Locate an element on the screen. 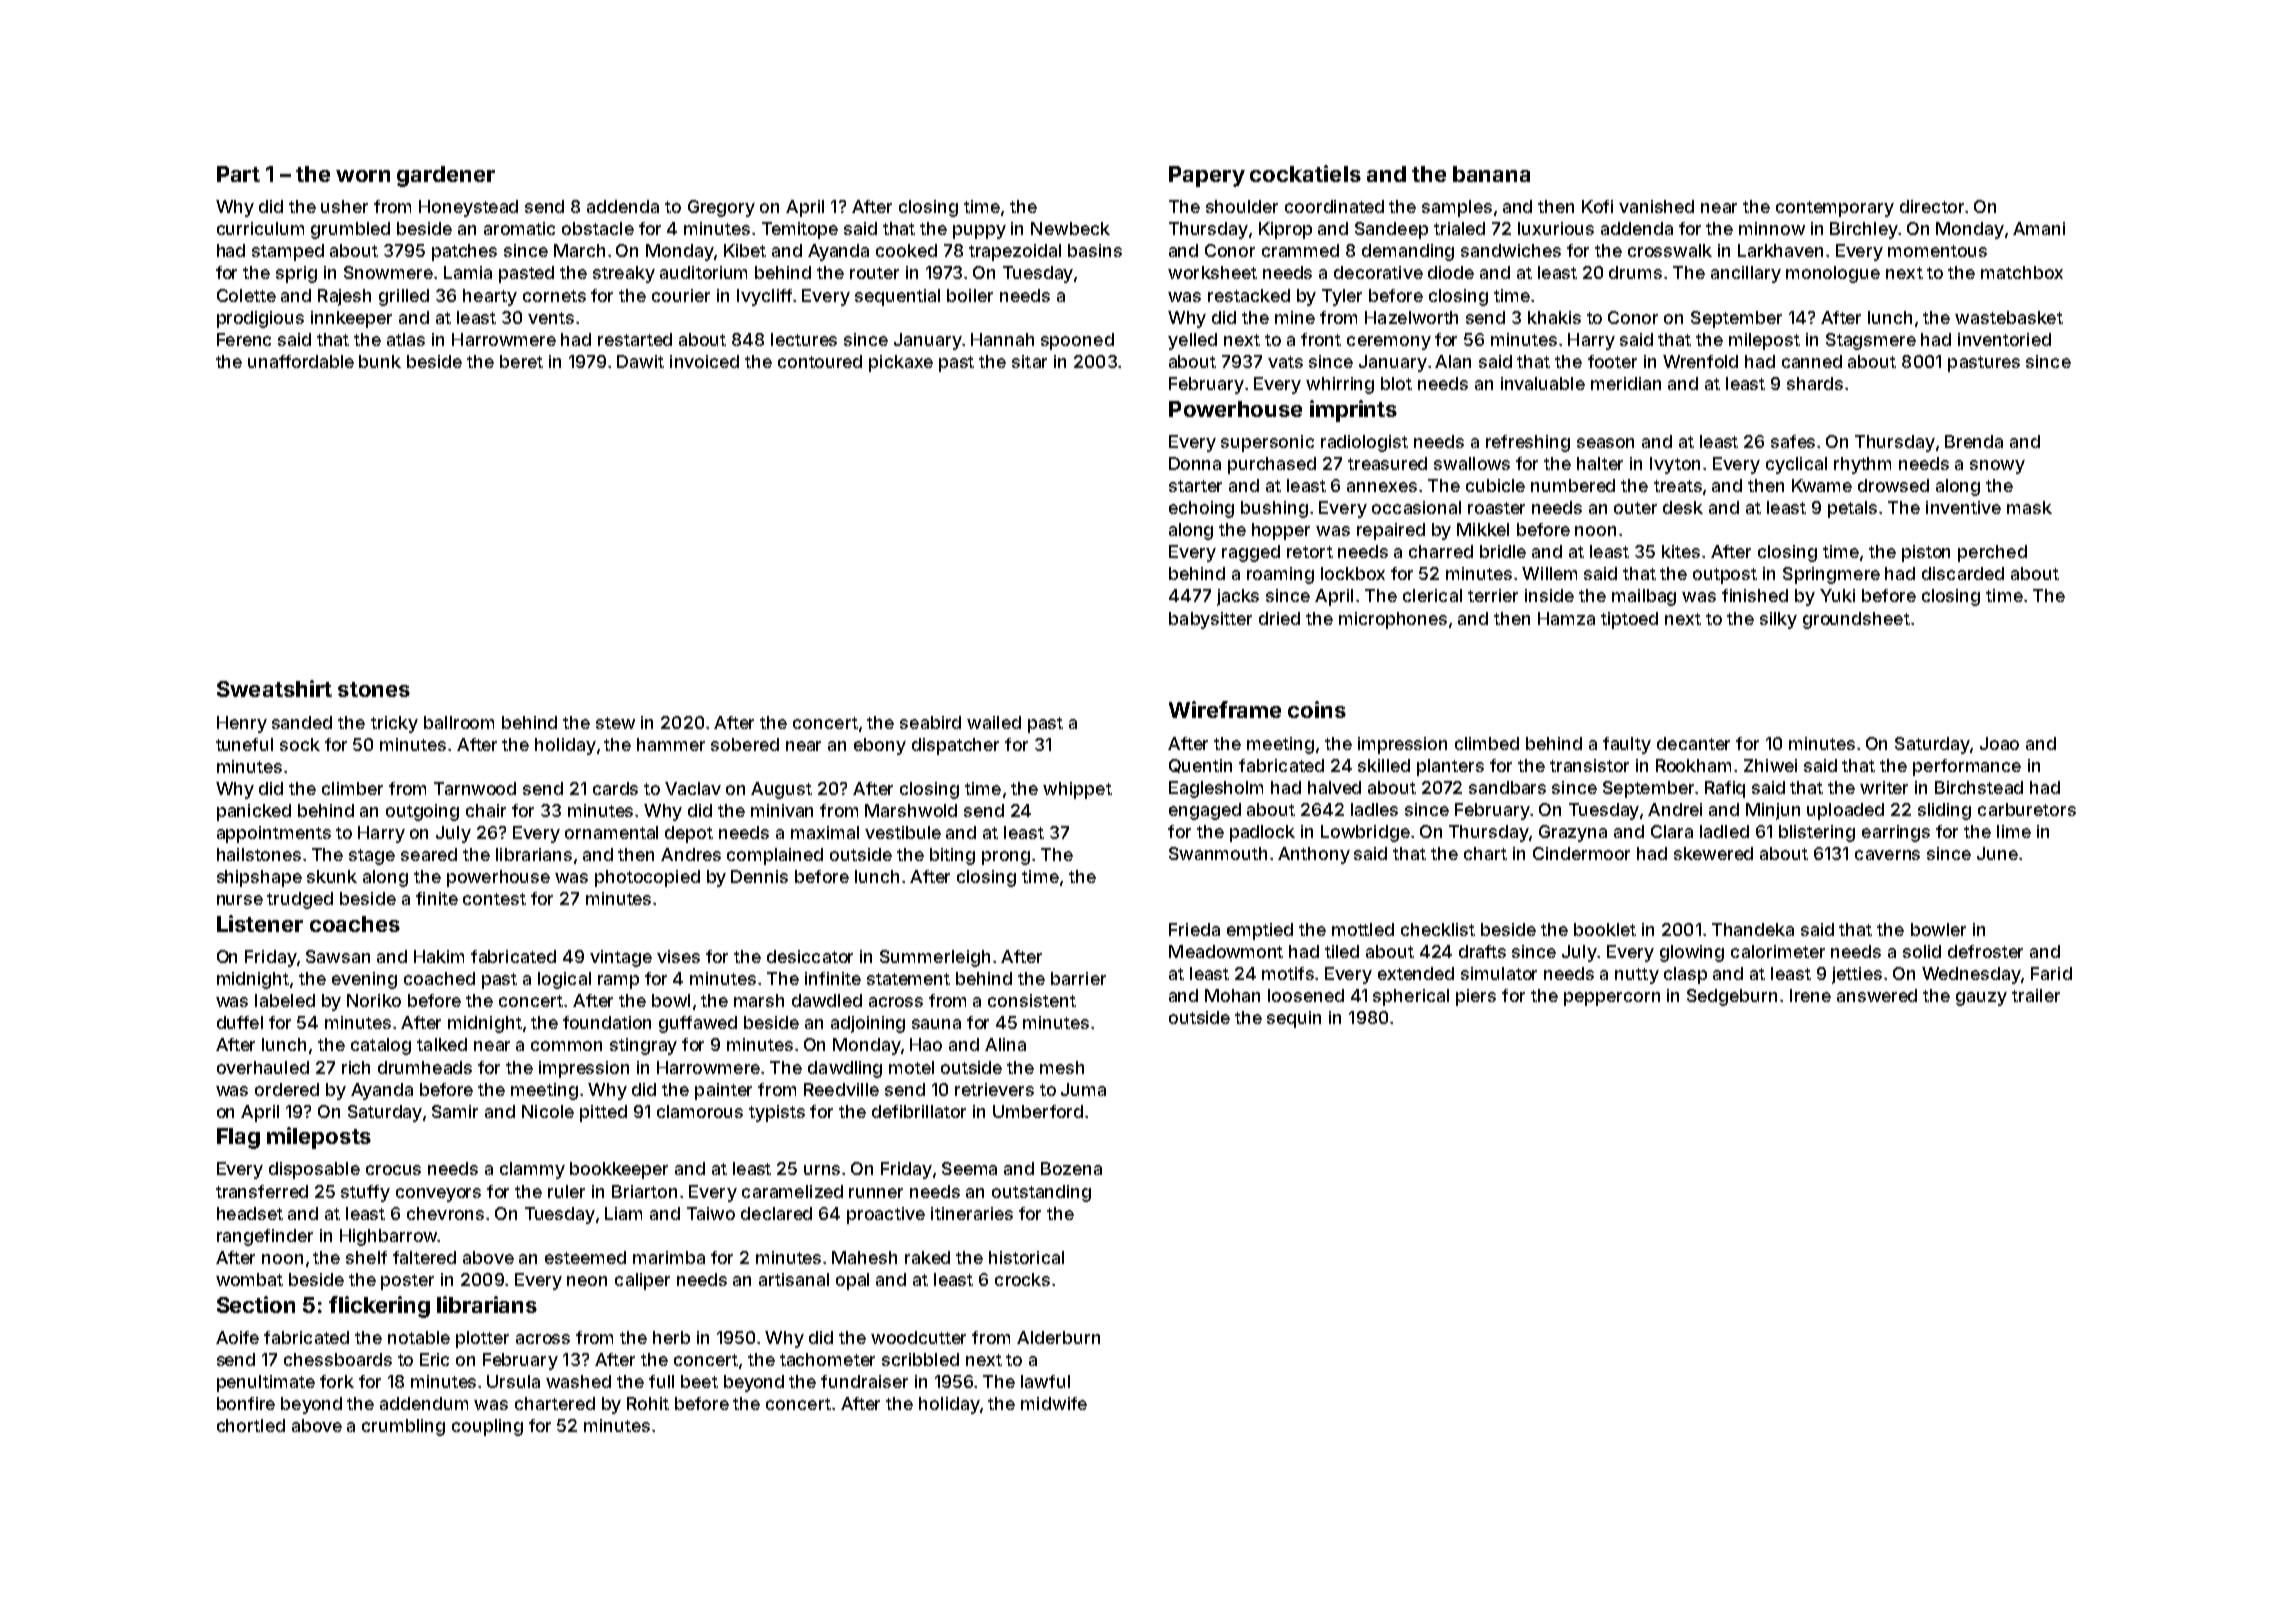 Image resolution: width=2292 pixels, height=1620 pixels. Frieda is located at coordinates (1194, 929).
